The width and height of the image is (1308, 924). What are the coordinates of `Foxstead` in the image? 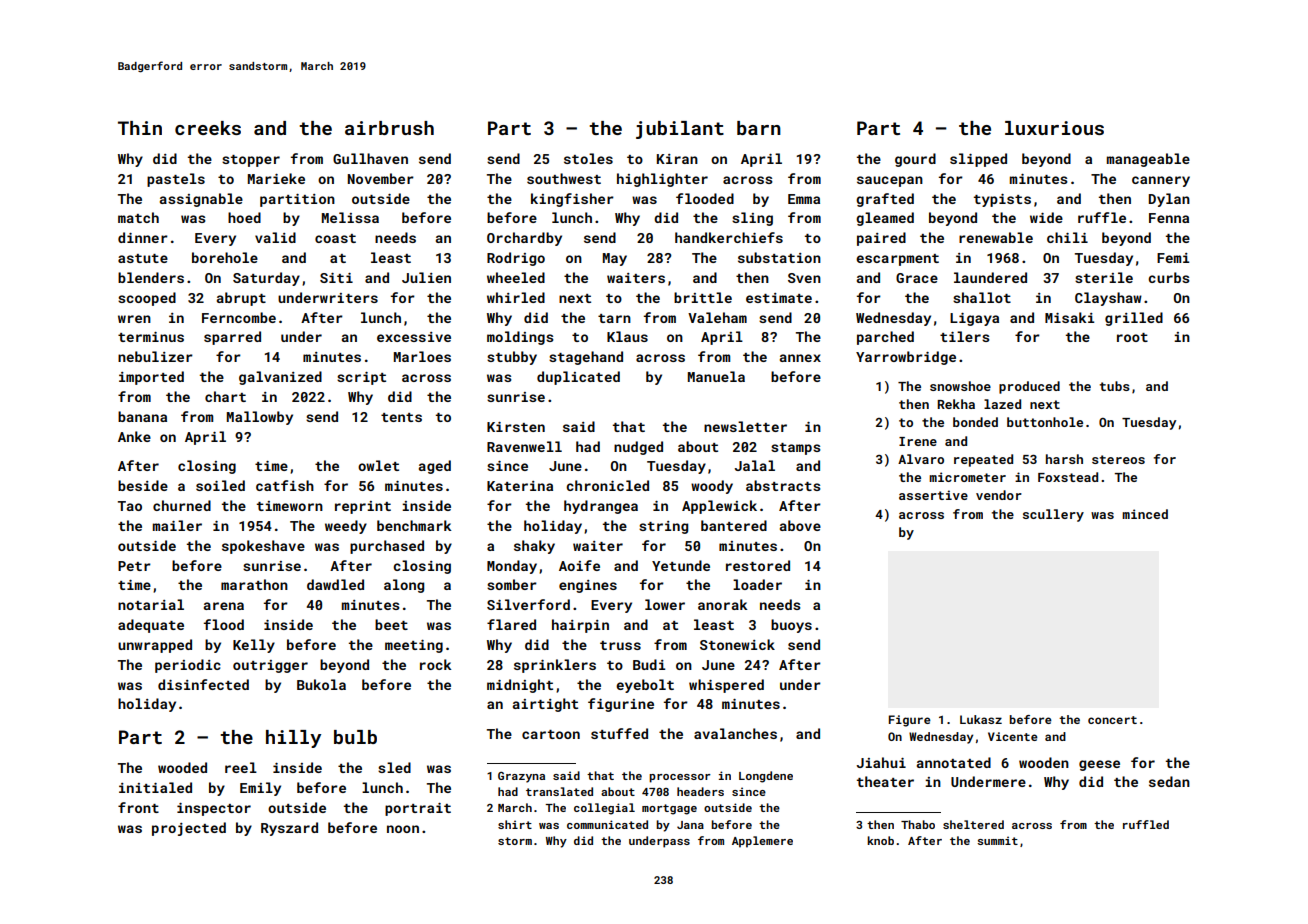 It's located at (1068, 477).
